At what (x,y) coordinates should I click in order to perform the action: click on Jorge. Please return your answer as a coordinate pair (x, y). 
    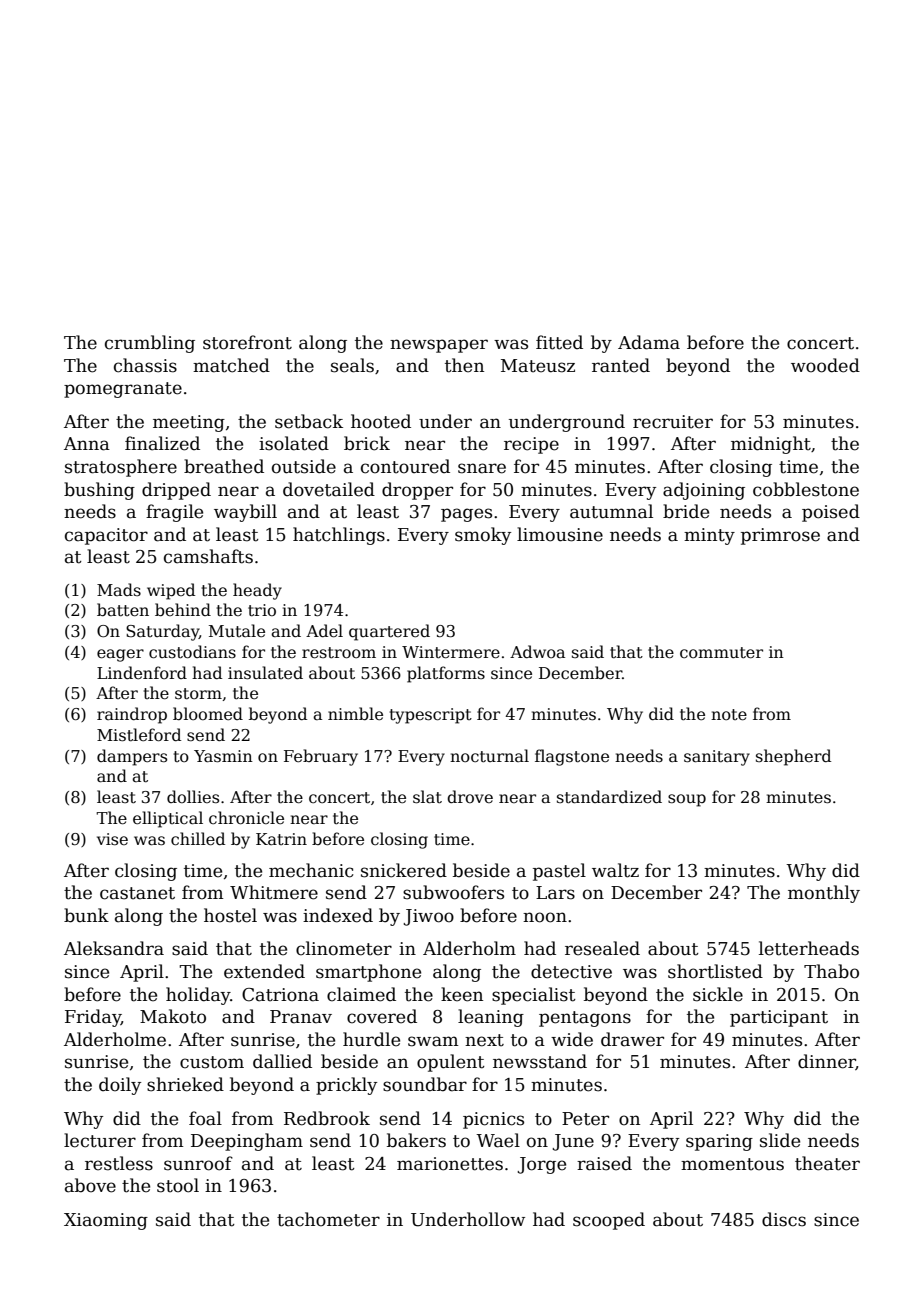
    Looking at the image, I should click on (541, 1165).
